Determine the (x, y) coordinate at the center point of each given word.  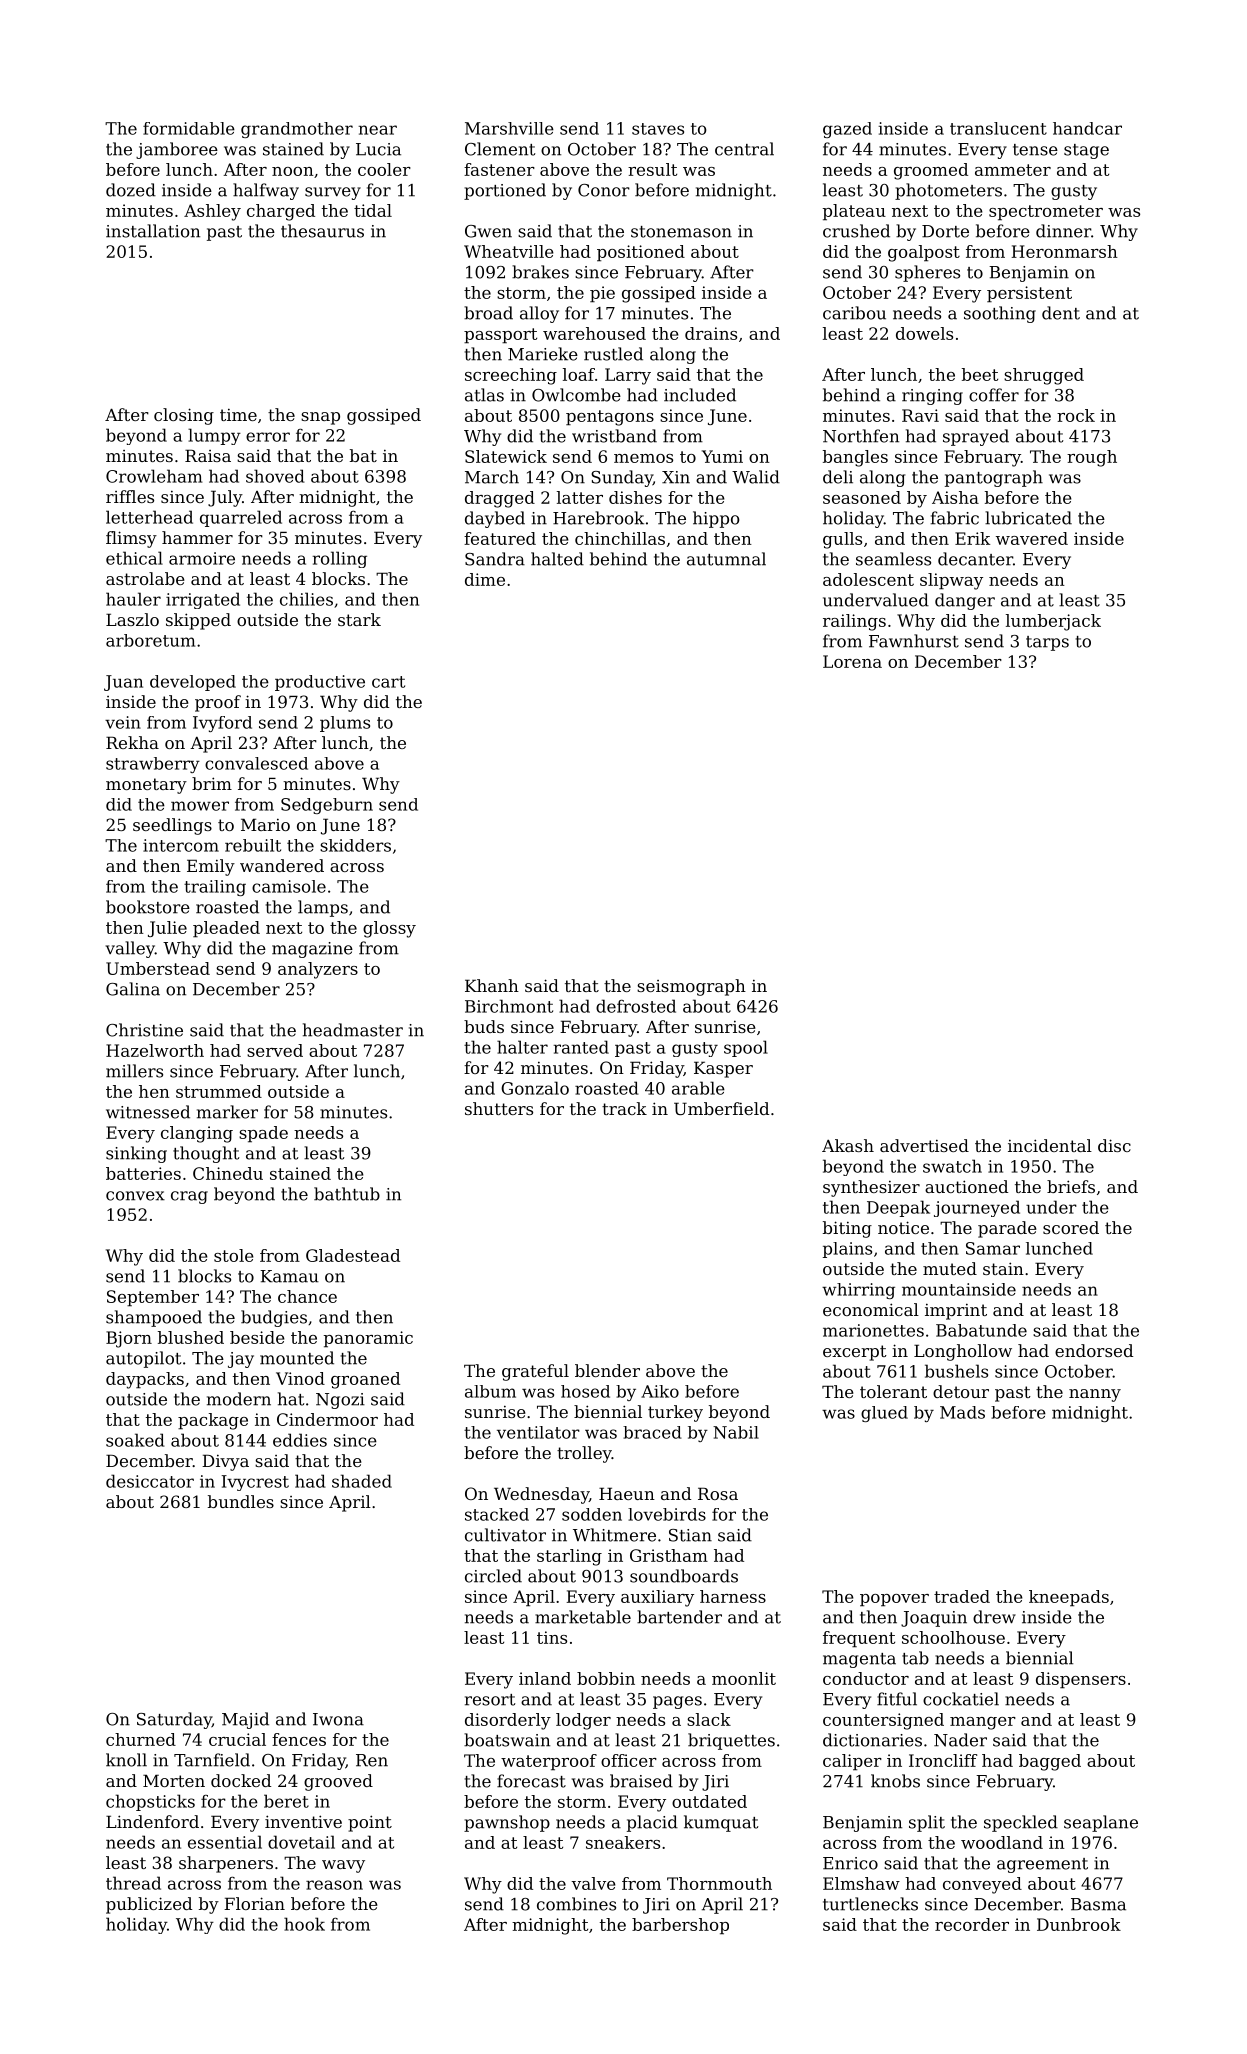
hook (304, 1924)
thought (206, 1154)
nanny (1095, 1395)
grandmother (297, 130)
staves (658, 129)
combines (576, 1904)
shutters (499, 1108)
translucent (998, 128)
